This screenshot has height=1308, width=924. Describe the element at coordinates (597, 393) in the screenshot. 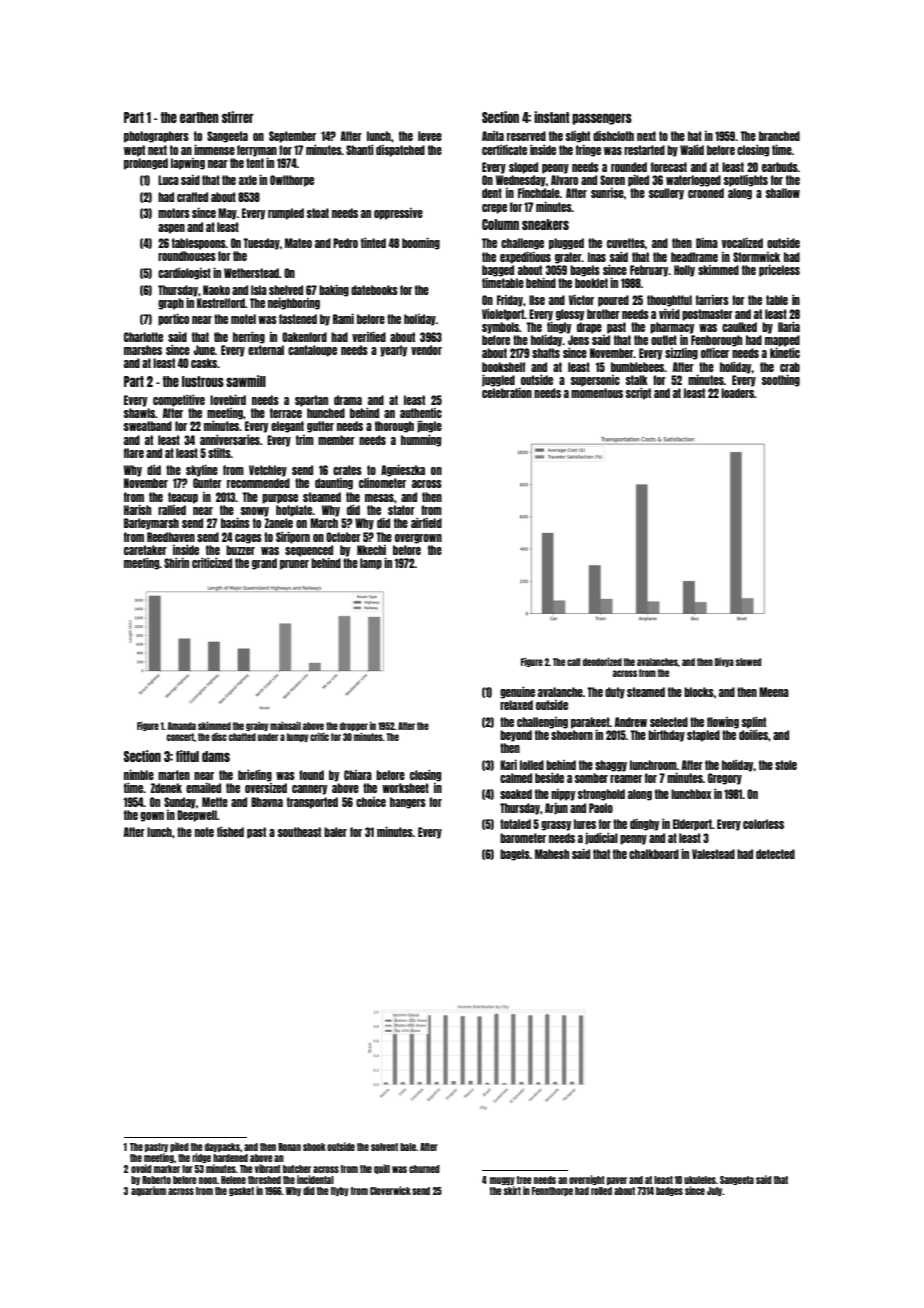

I see `momentous` at that location.
